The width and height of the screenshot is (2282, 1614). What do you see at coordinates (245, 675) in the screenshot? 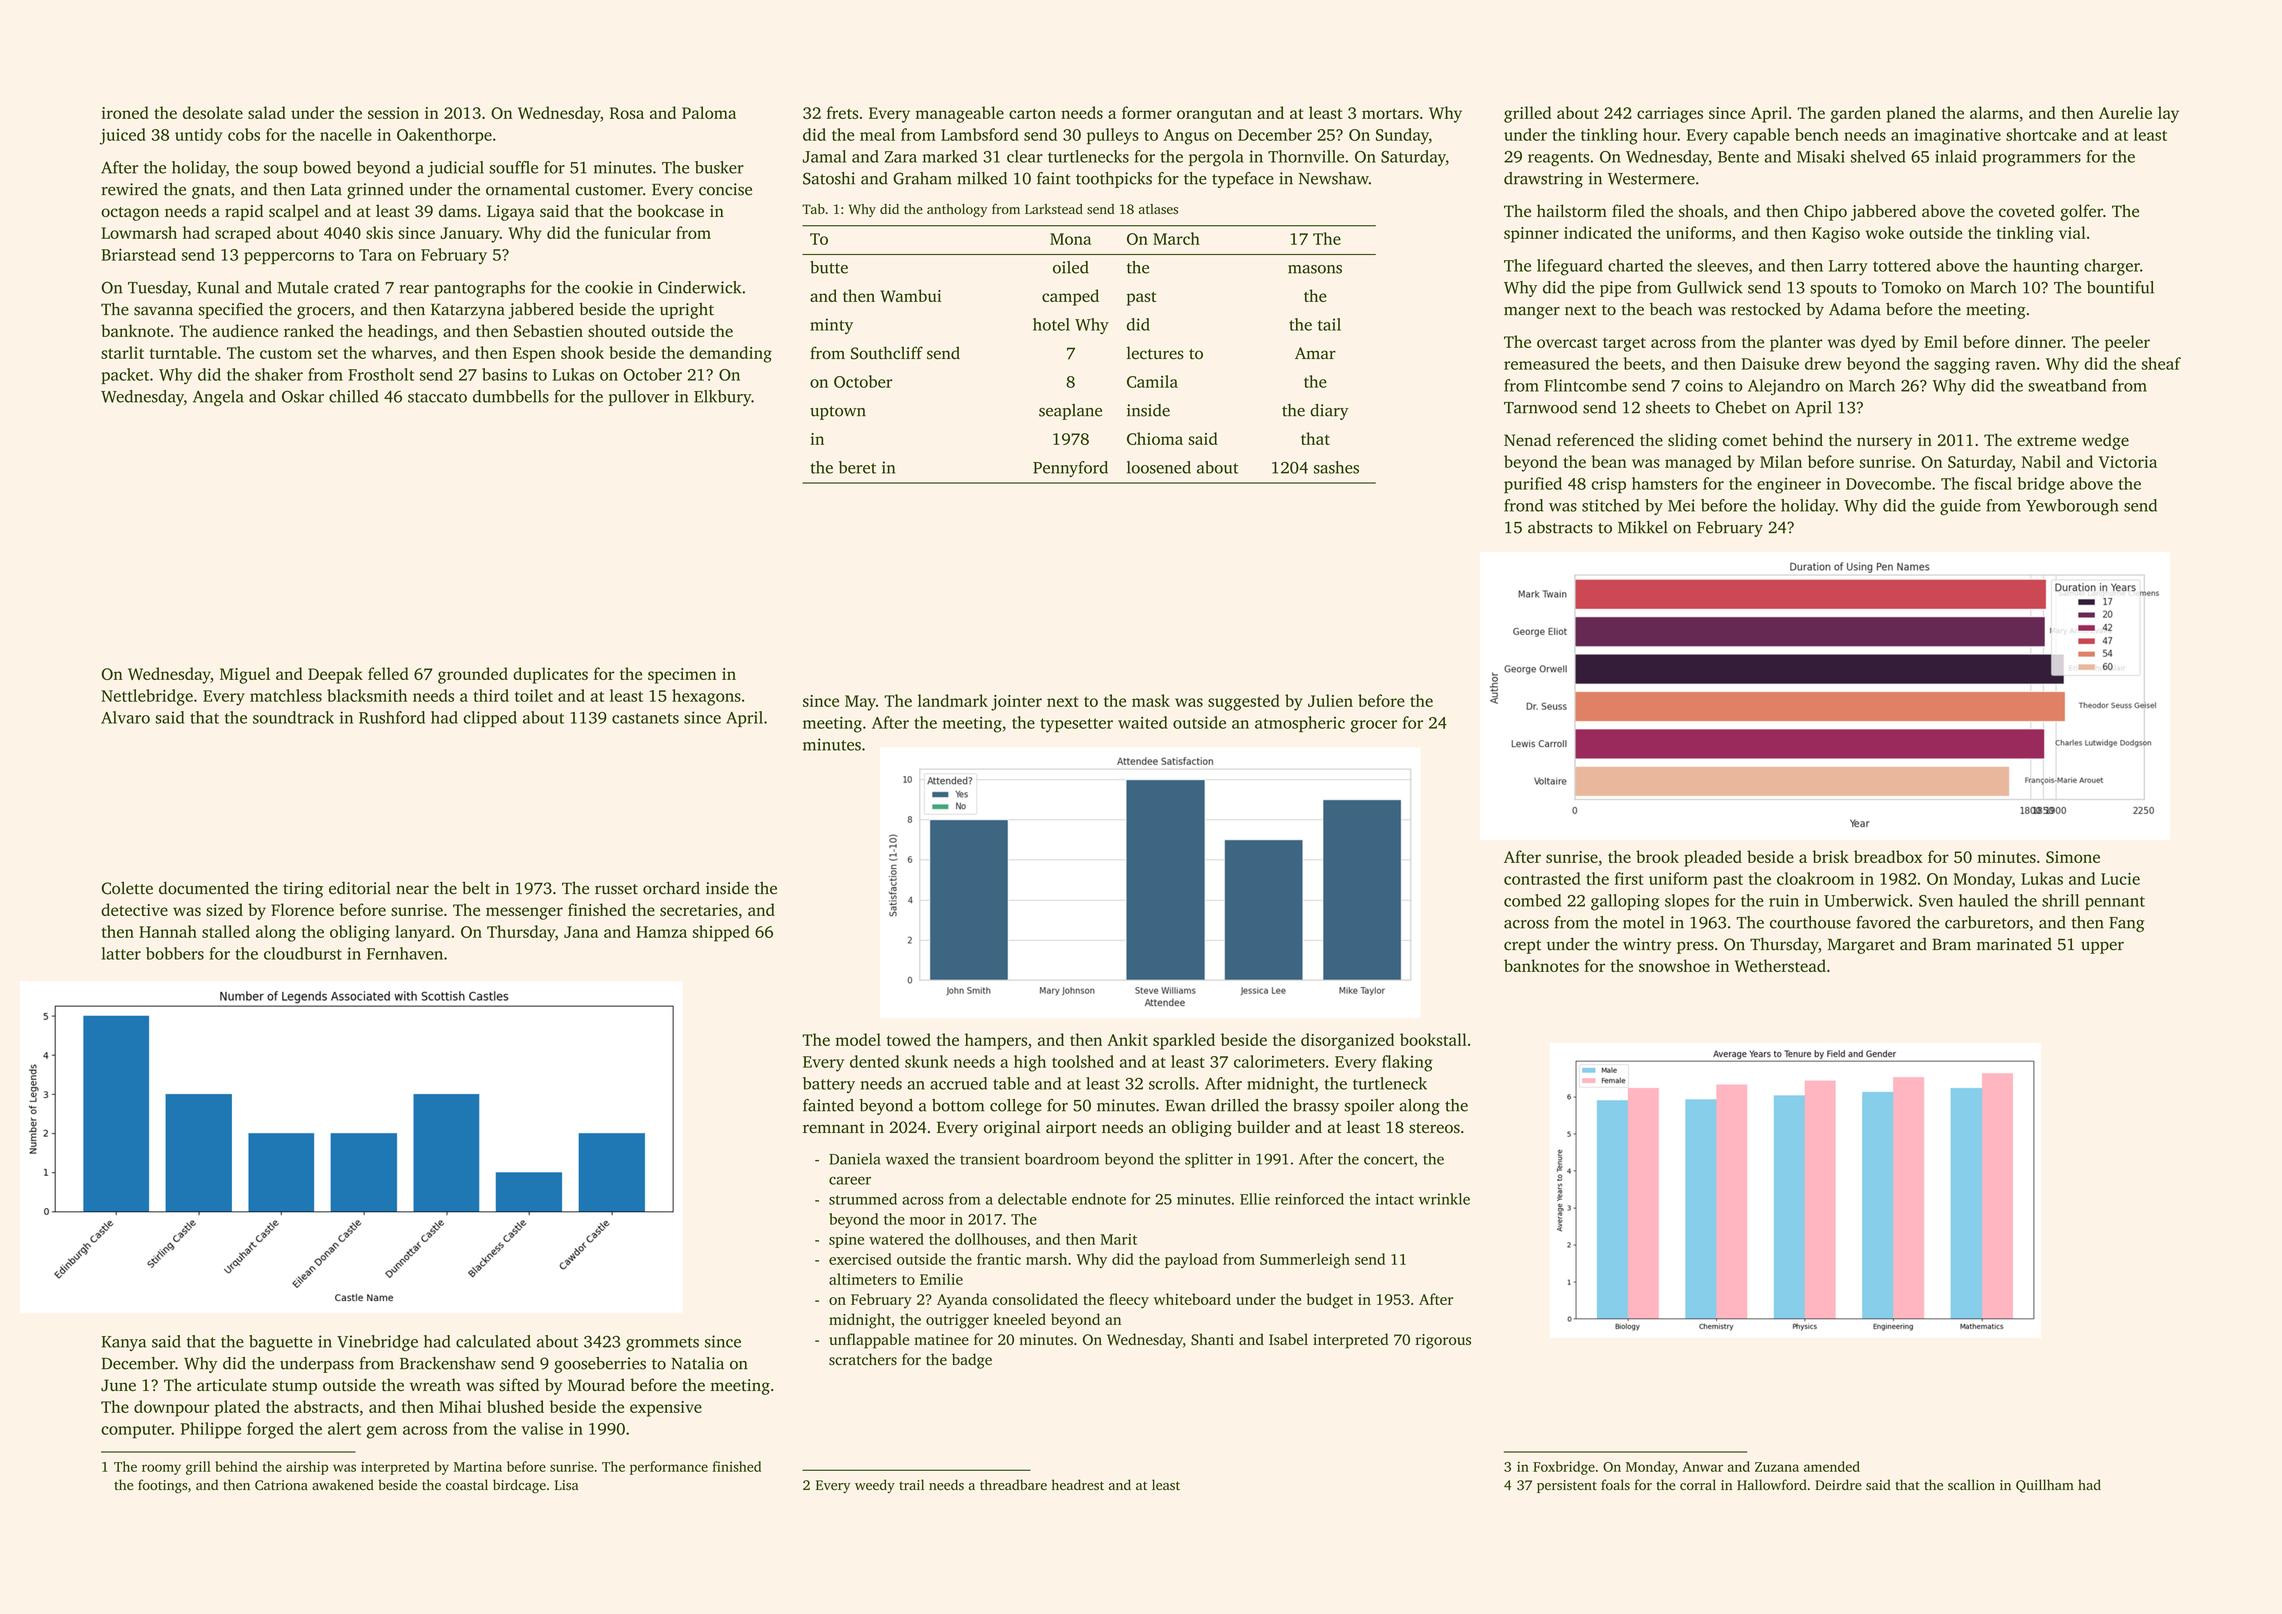
I see `Miguel` at bounding box center [245, 675].
